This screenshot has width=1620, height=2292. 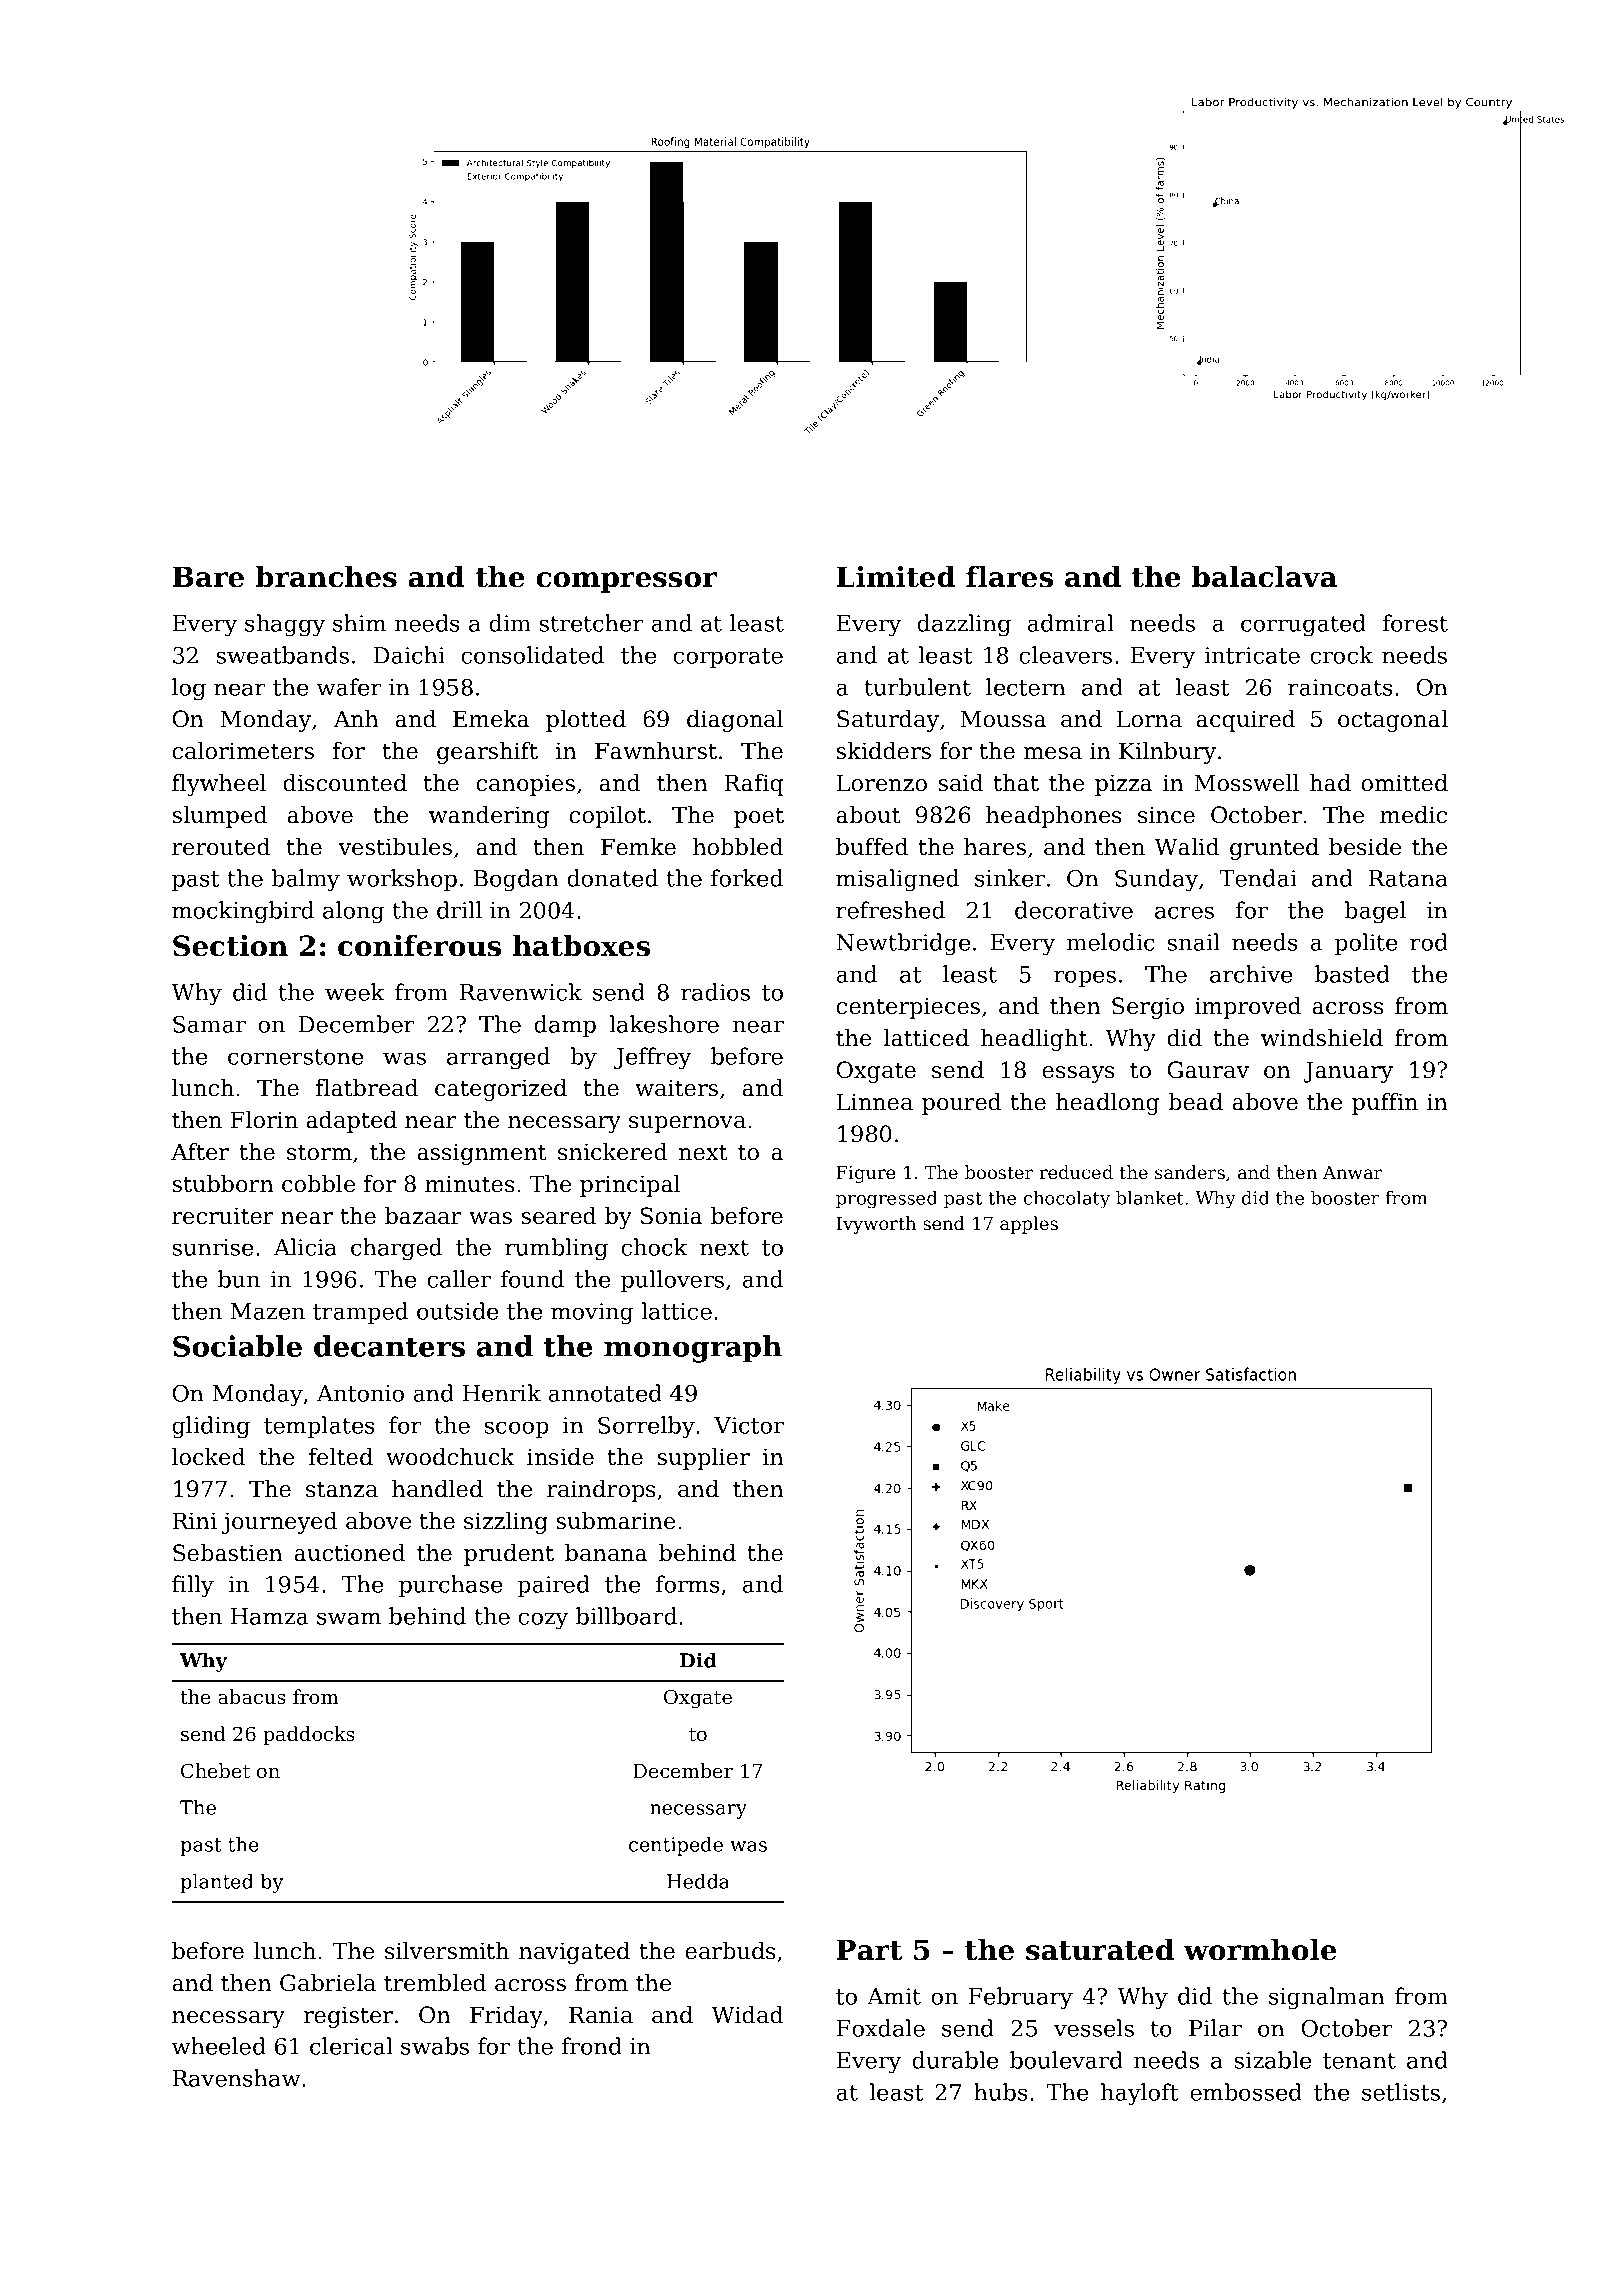 What do you see at coordinates (1009, 577) in the screenshot?
I see `flares` at bounding box center [1009, 577].
